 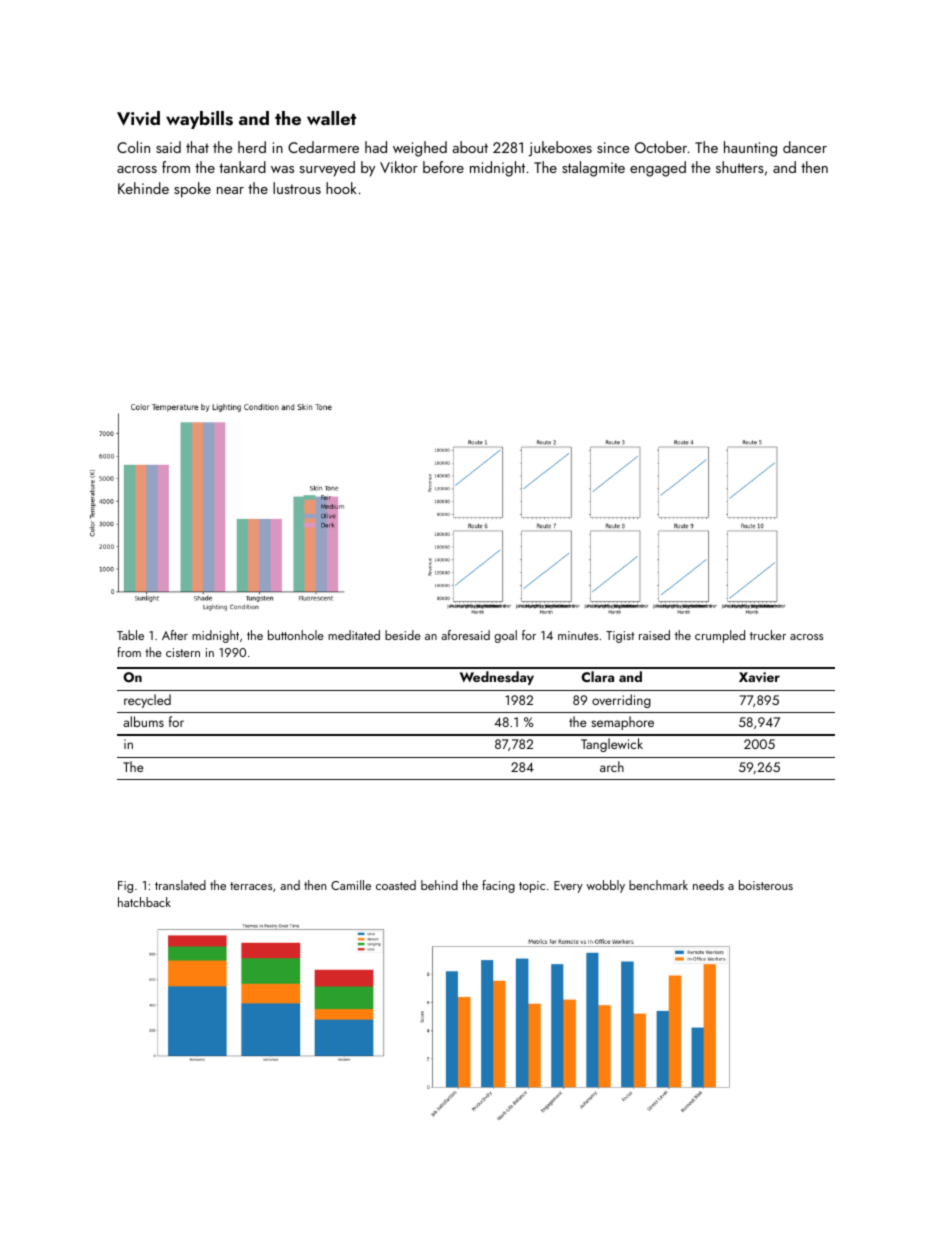 I want to click on shutters, so click(x=740, y=167).
